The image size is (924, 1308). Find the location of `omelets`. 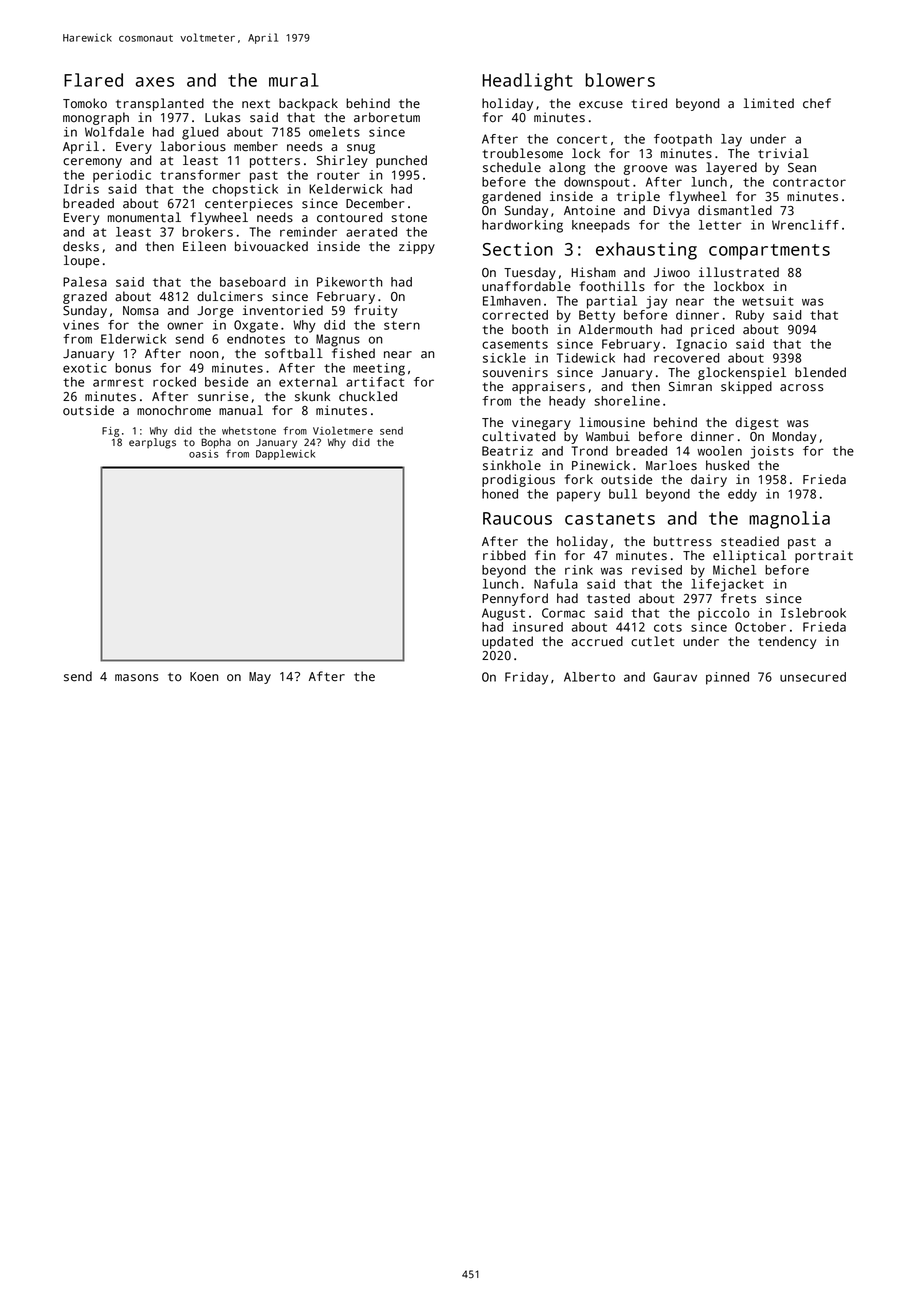

omelets is located at coordinates (334, 132).
